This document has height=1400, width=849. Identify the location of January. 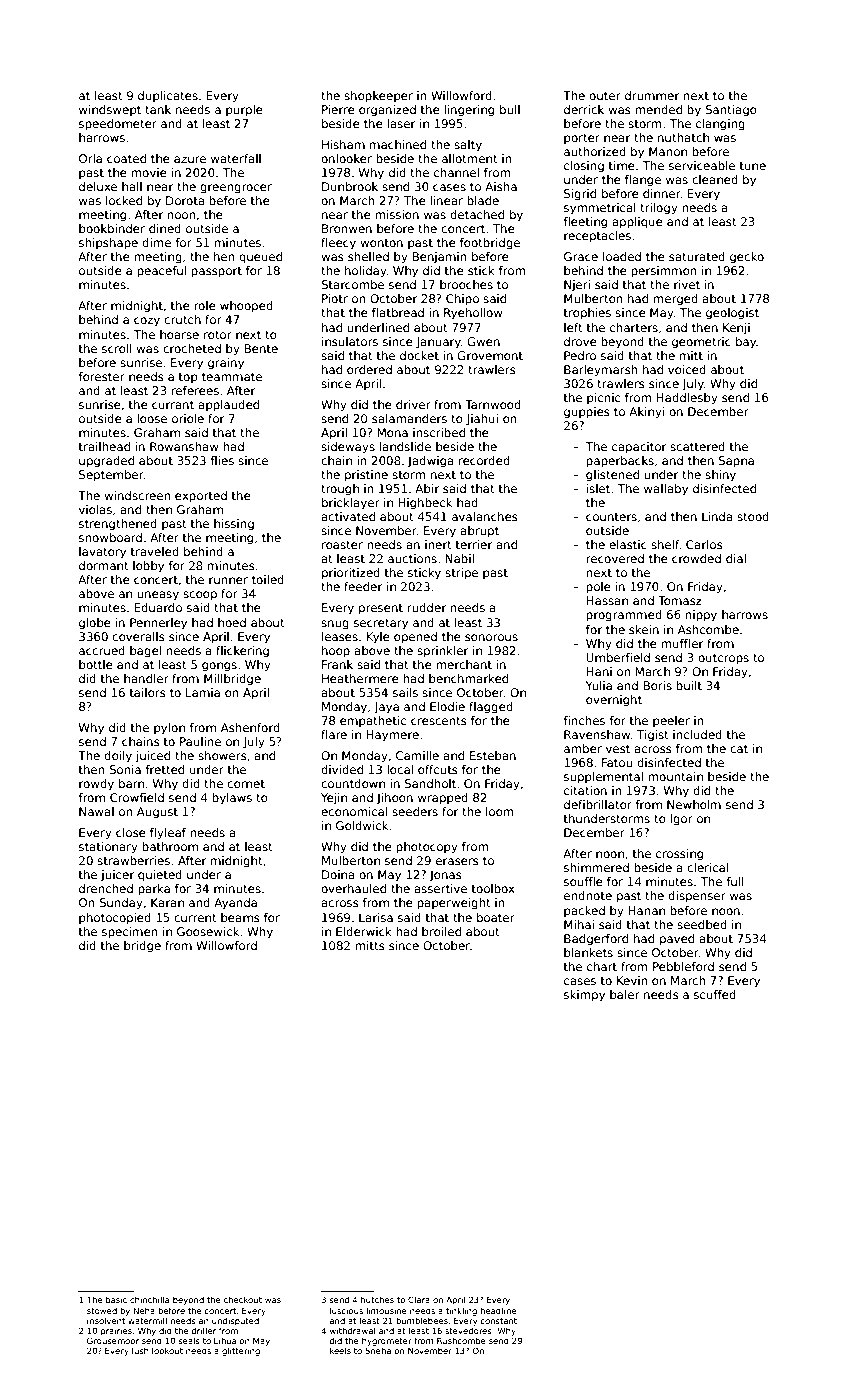
(438, 343).
